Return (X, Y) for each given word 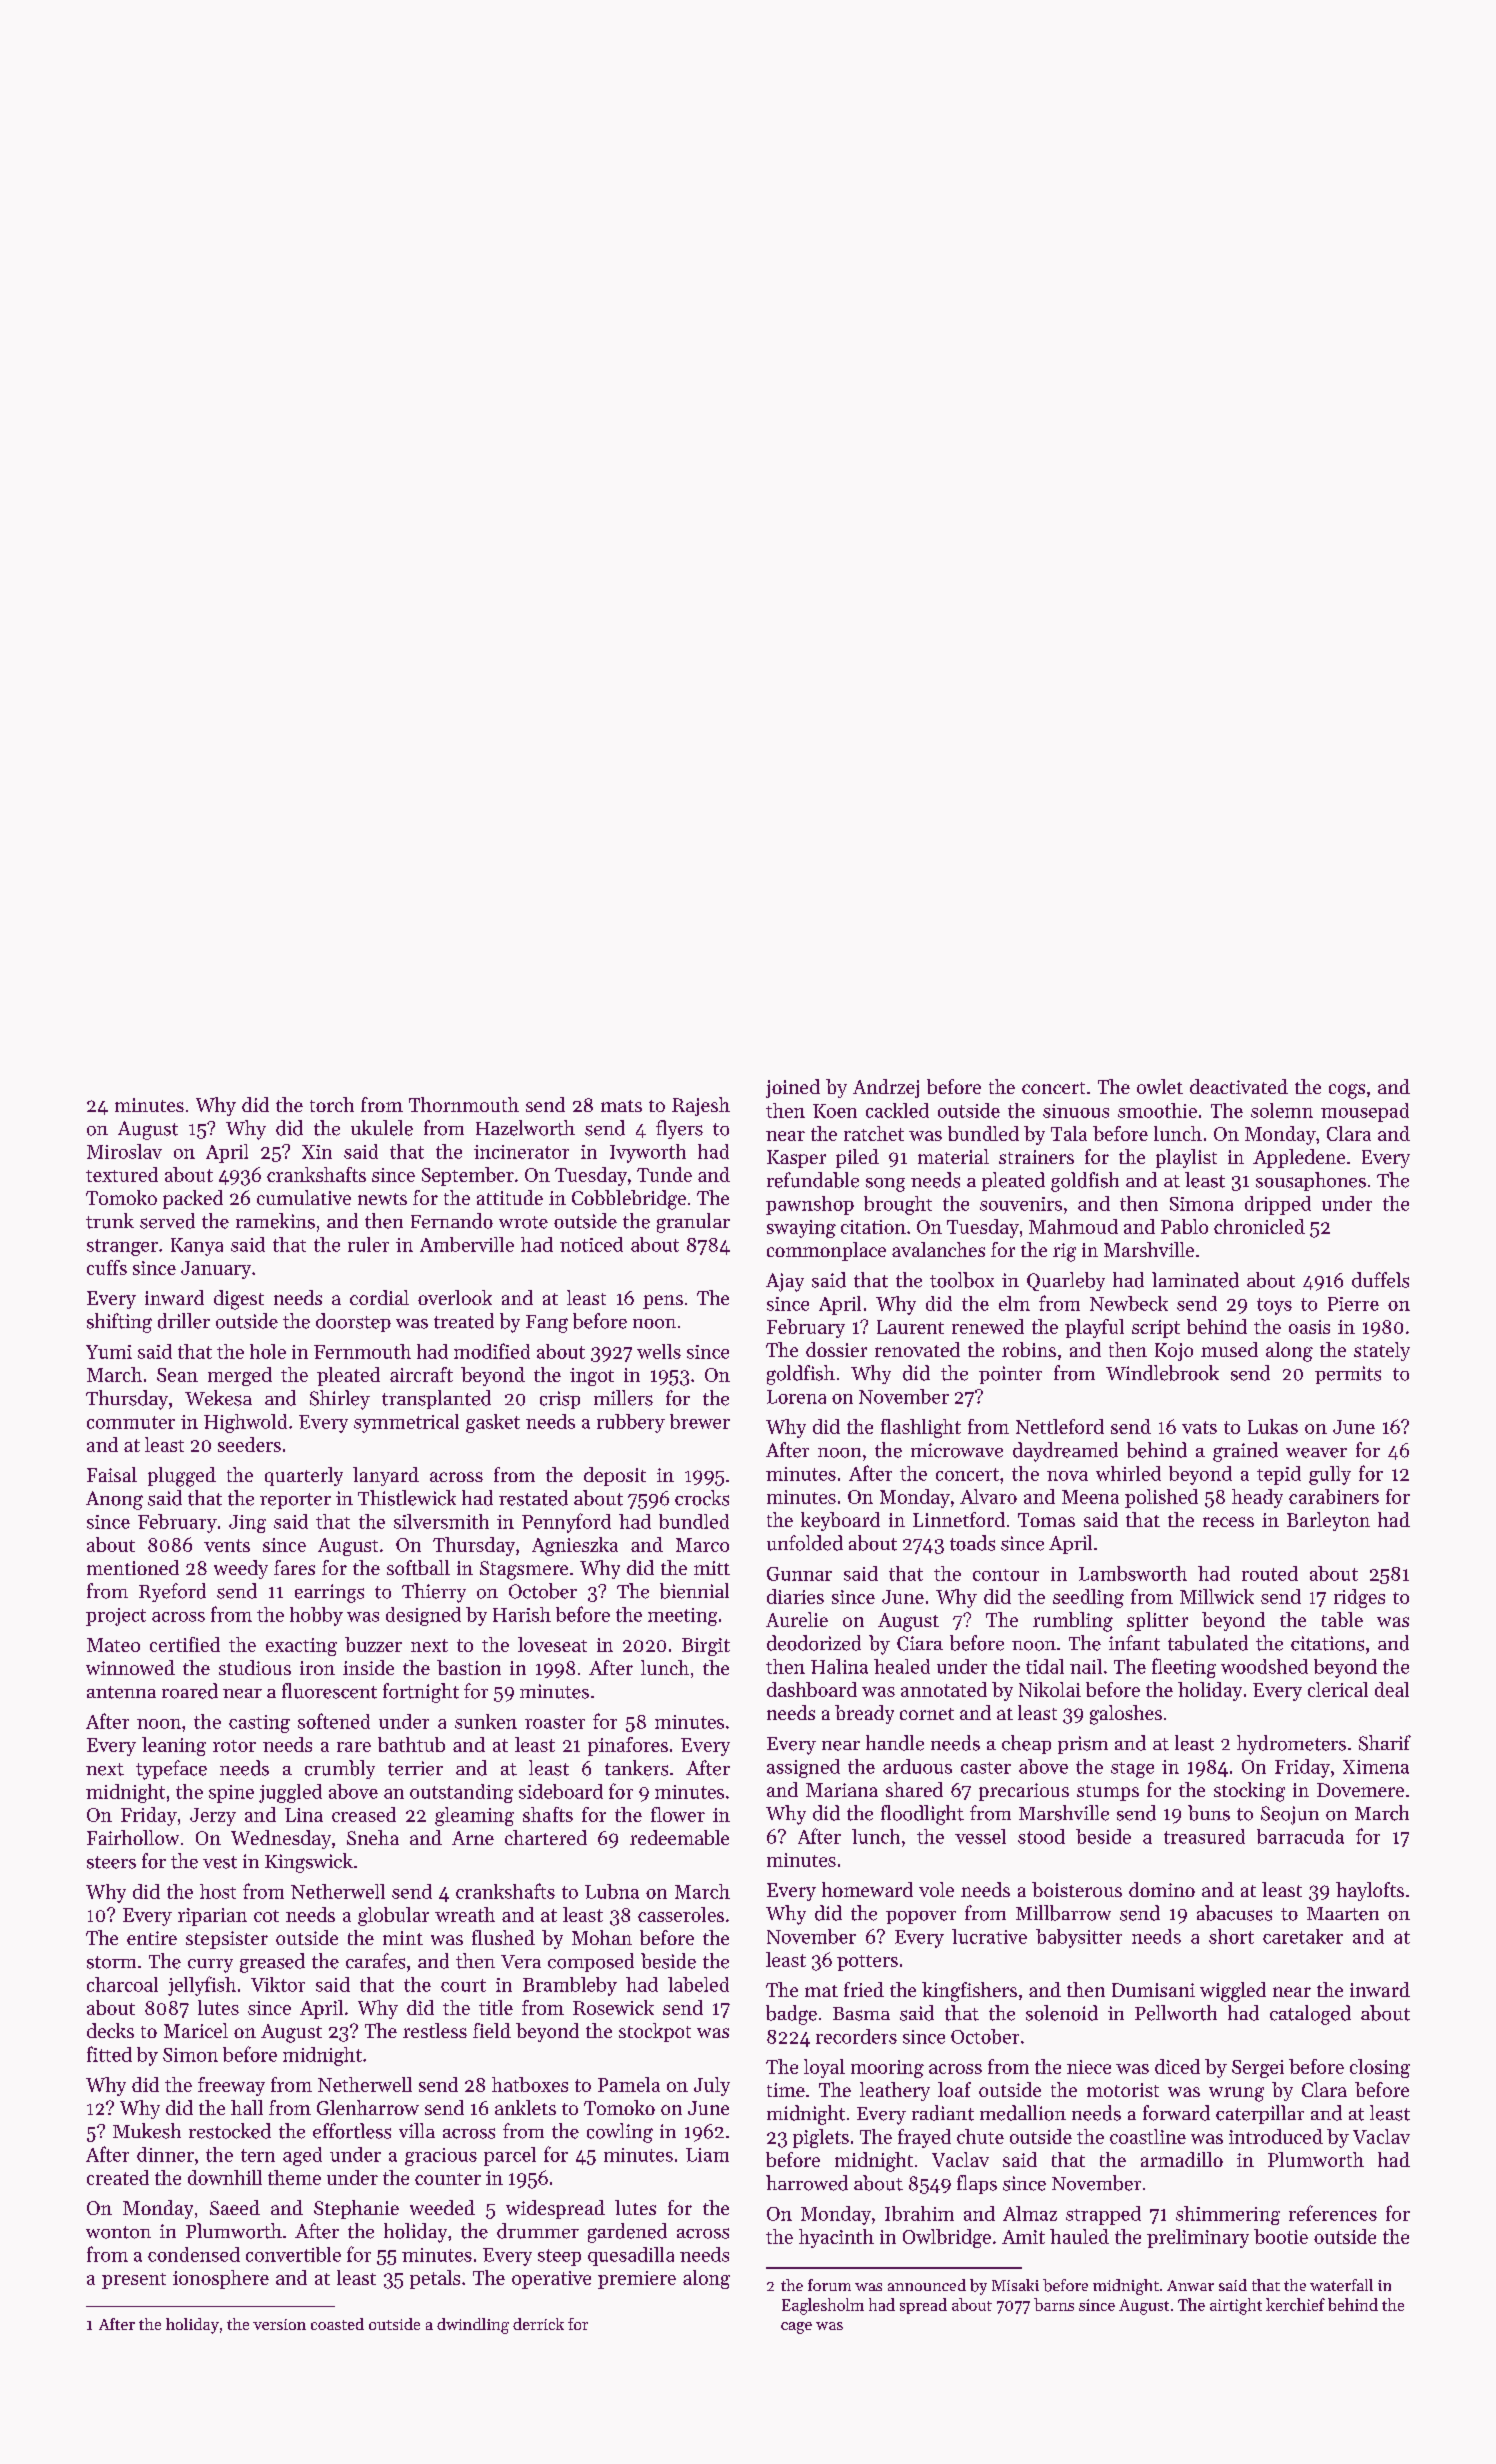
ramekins (275, 1221)
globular (393, 1916)
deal (1392, 1689)
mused (1229, 1349)
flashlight (921, 1428)
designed (423, 1616)
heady (1257, 1498)
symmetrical (406, 1423)
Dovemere (1360, 1790)
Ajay (785, 1282)
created (118, 2177)
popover (921, 1917)
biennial (694, 1591)
